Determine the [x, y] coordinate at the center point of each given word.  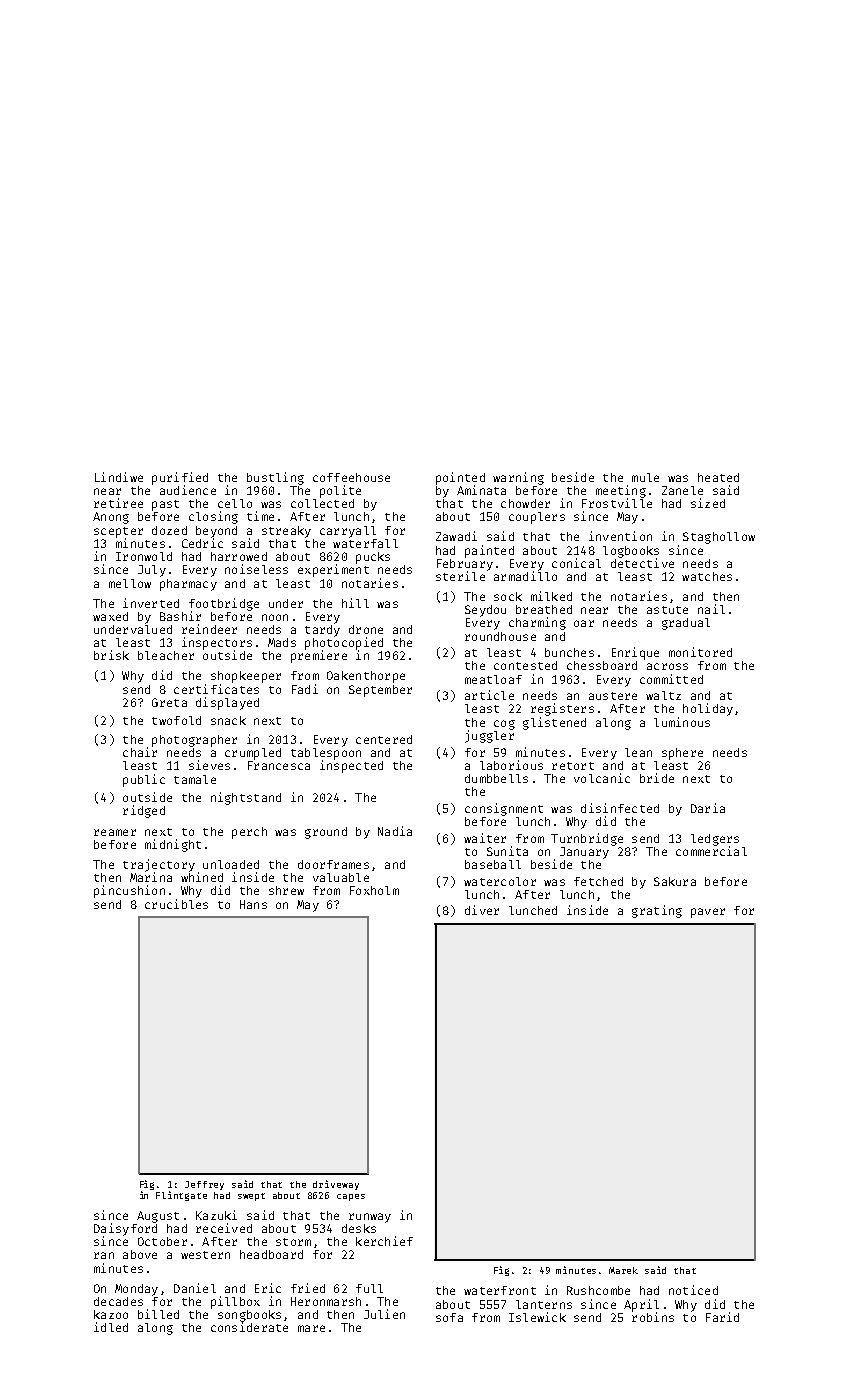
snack [228, 720]
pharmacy [188, 585]
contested [525, 665]
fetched [598, 881]
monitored [700, 652]
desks [359, 1228]
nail [711, 609]
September [380, 691]
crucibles [176, 904]
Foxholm [374, 890]
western [205, 1255]
